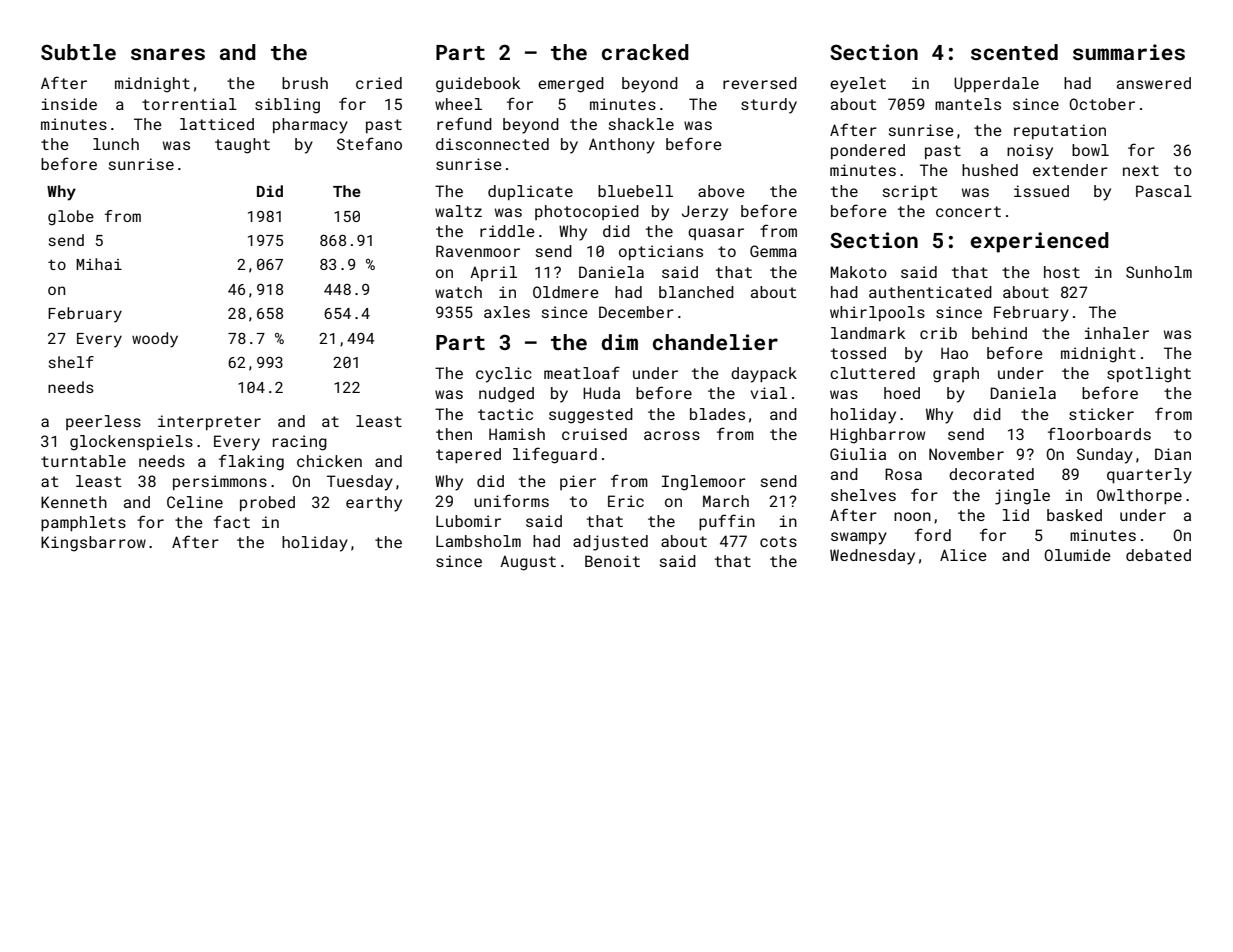  I want to click on chandelier, so click(715, 342).
